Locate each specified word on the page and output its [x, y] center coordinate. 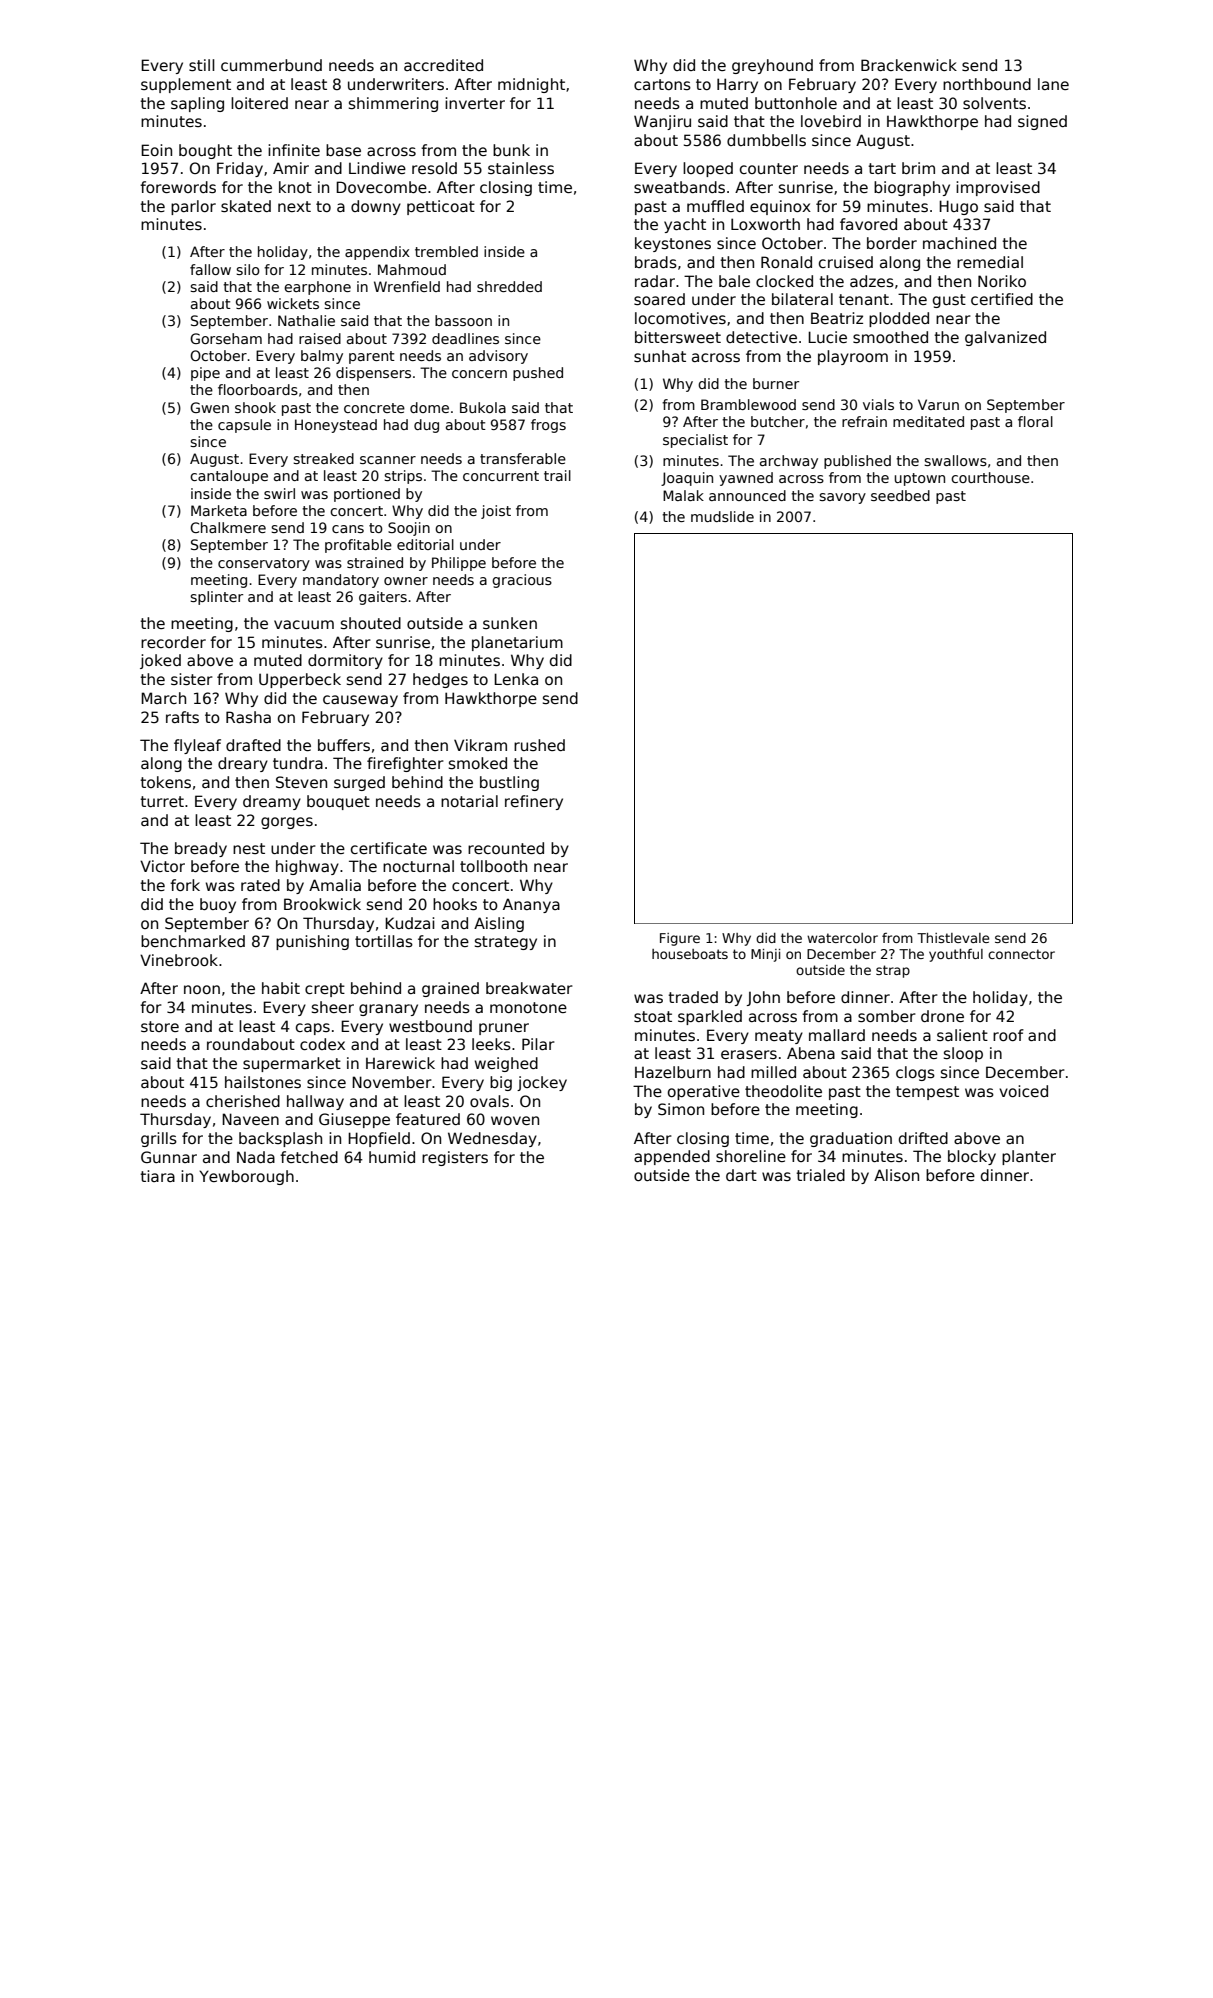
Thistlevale [953, 938]
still [202, 65]
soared [659, 299]
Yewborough [246, 1177]
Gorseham [226, 338]
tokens [165, 782]
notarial [469, 801]
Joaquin [687, 479]
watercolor [842, 938]
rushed [539, 745]
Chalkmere [228, 527]
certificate [389, 848]
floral [1035, 421]
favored [868, 224]
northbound [987, 84]
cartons [662, 84]
